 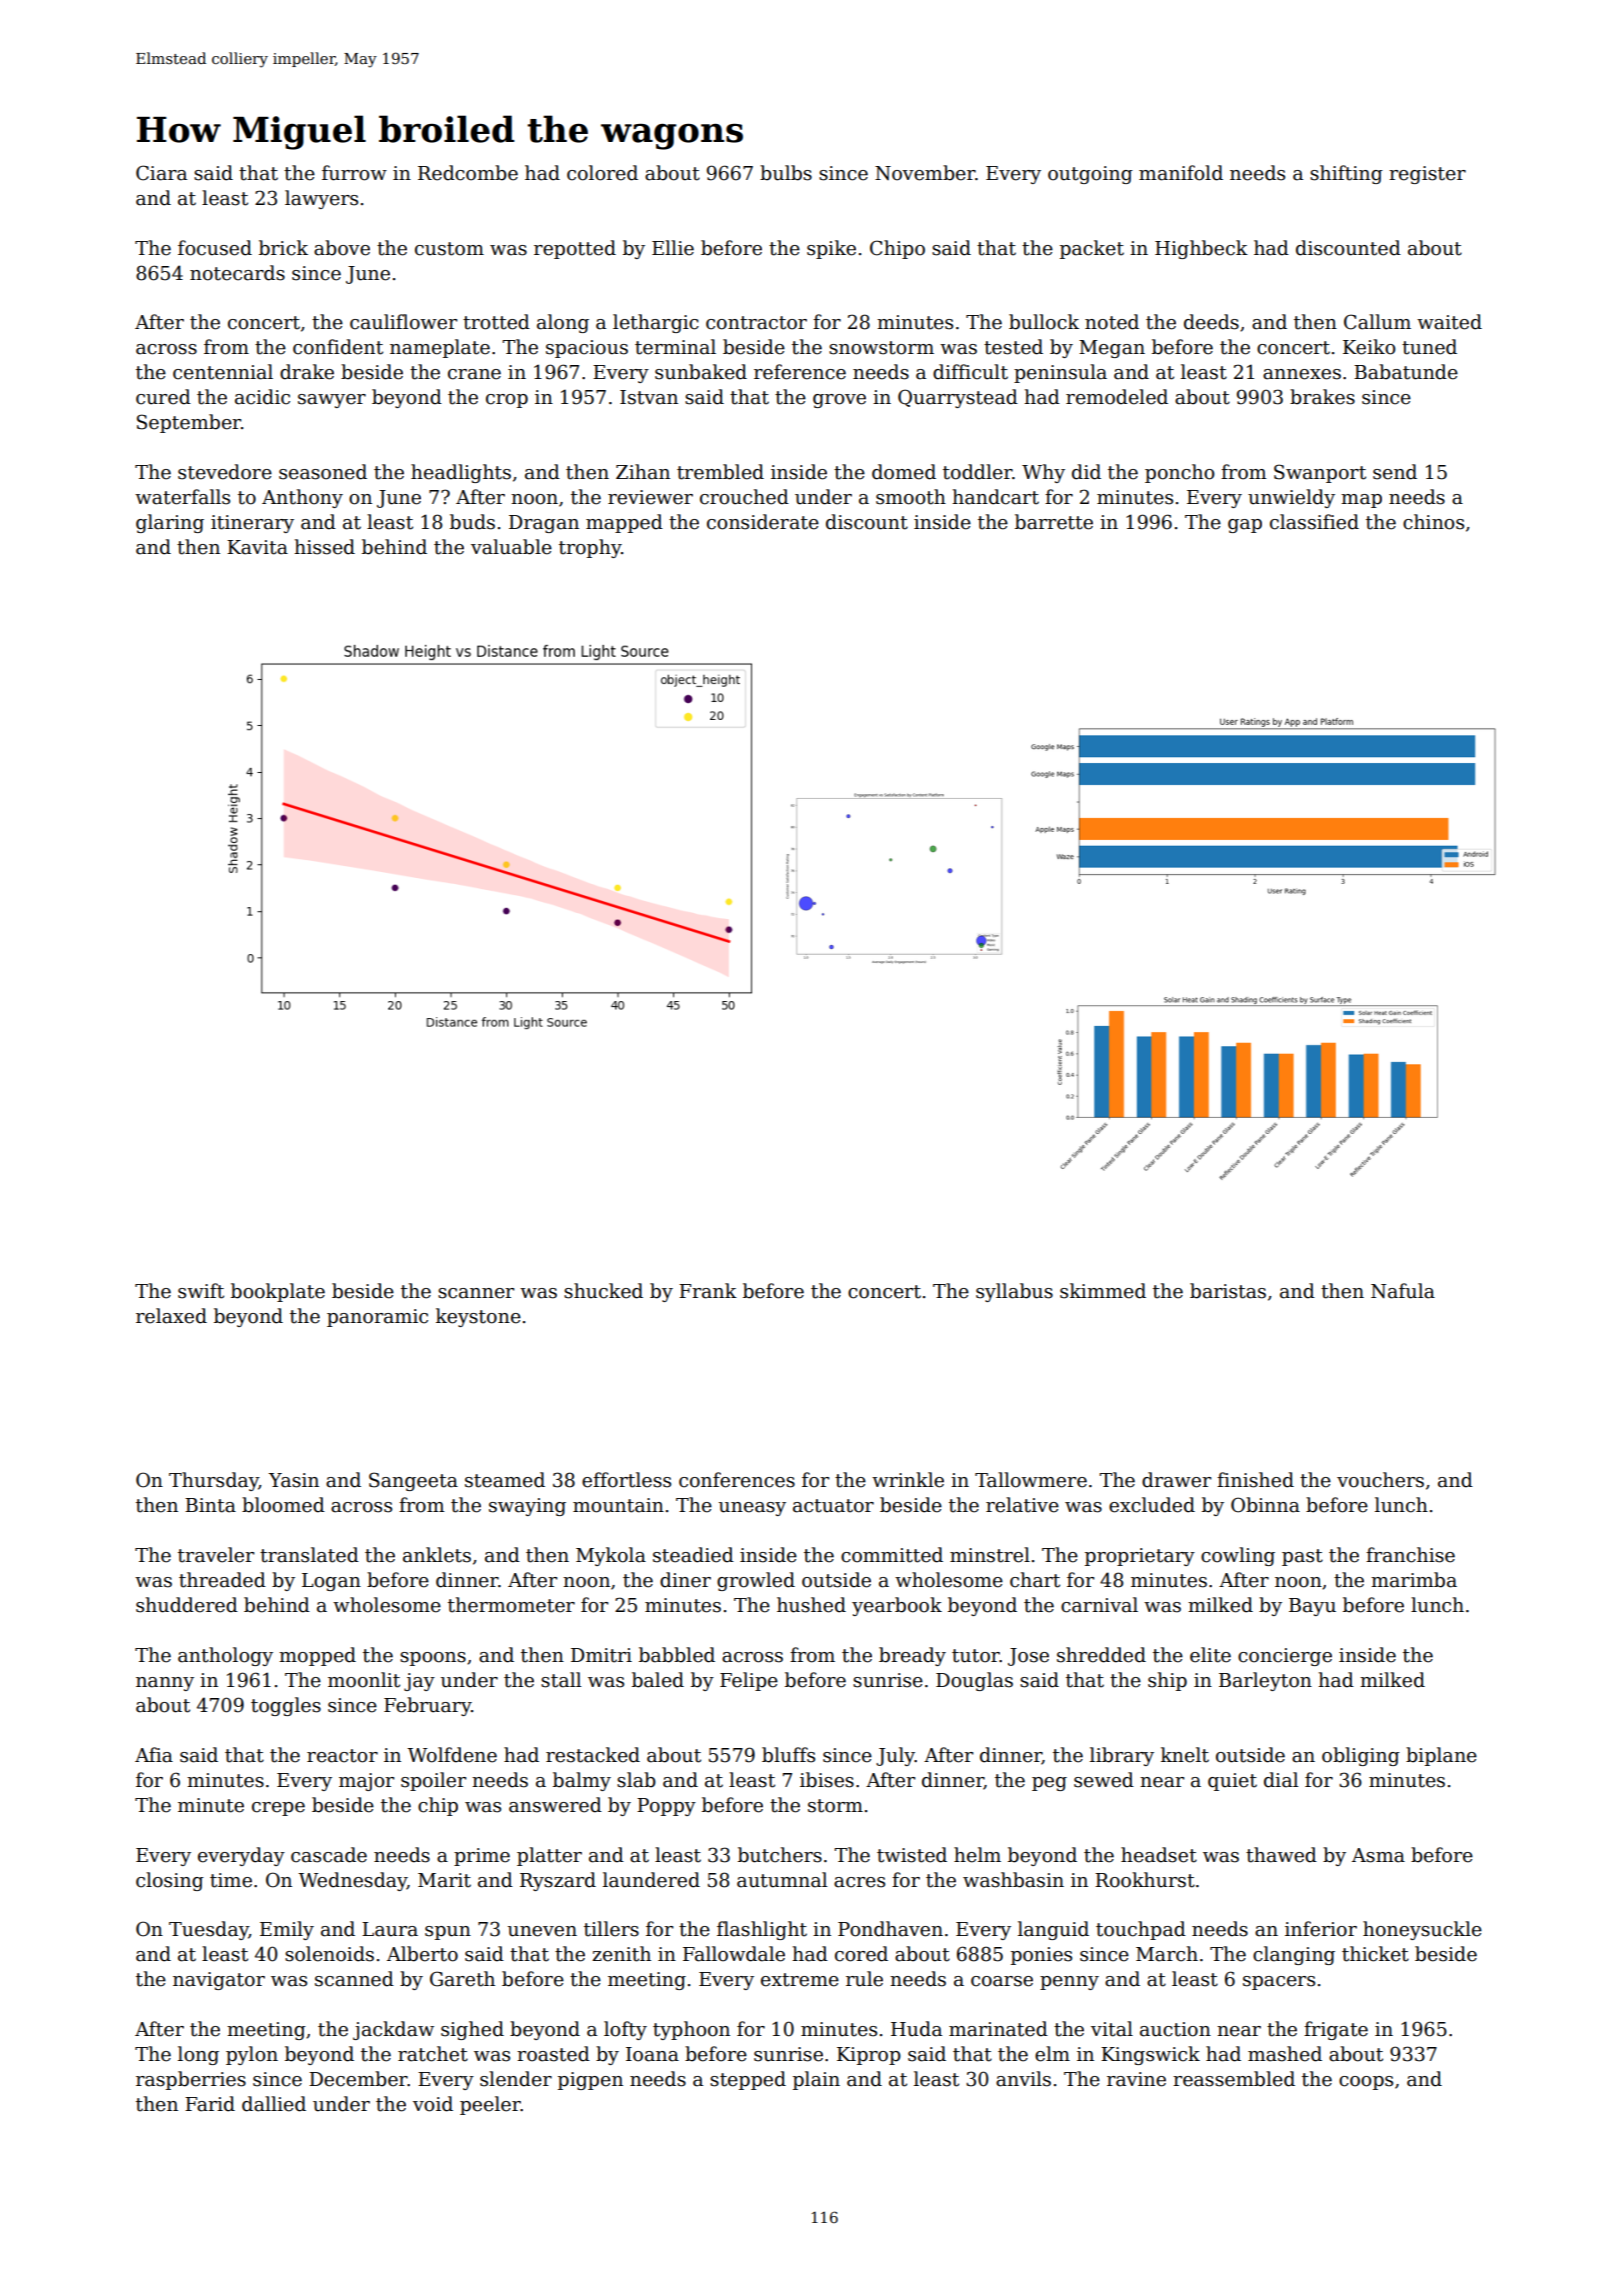 What do you see at coordinates (377, 1318) in the document?
I see `panoramic` at bounding box center [377, 1318].
